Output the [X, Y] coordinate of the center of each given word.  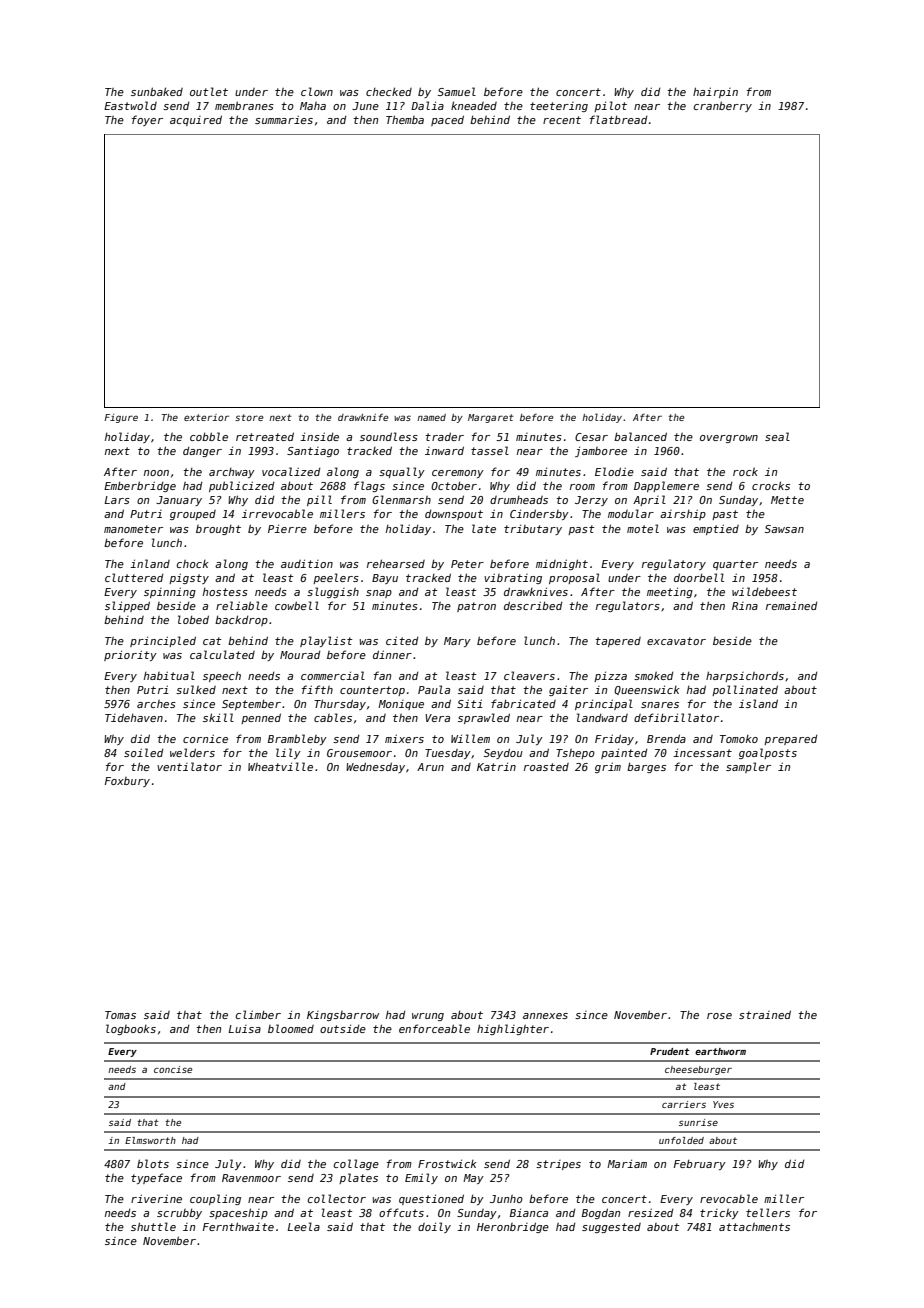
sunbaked [157, 91]
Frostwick [447, 1163]
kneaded [474, 105]
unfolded [681, 1140]
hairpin [715, 92]
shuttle [153, 1226]
